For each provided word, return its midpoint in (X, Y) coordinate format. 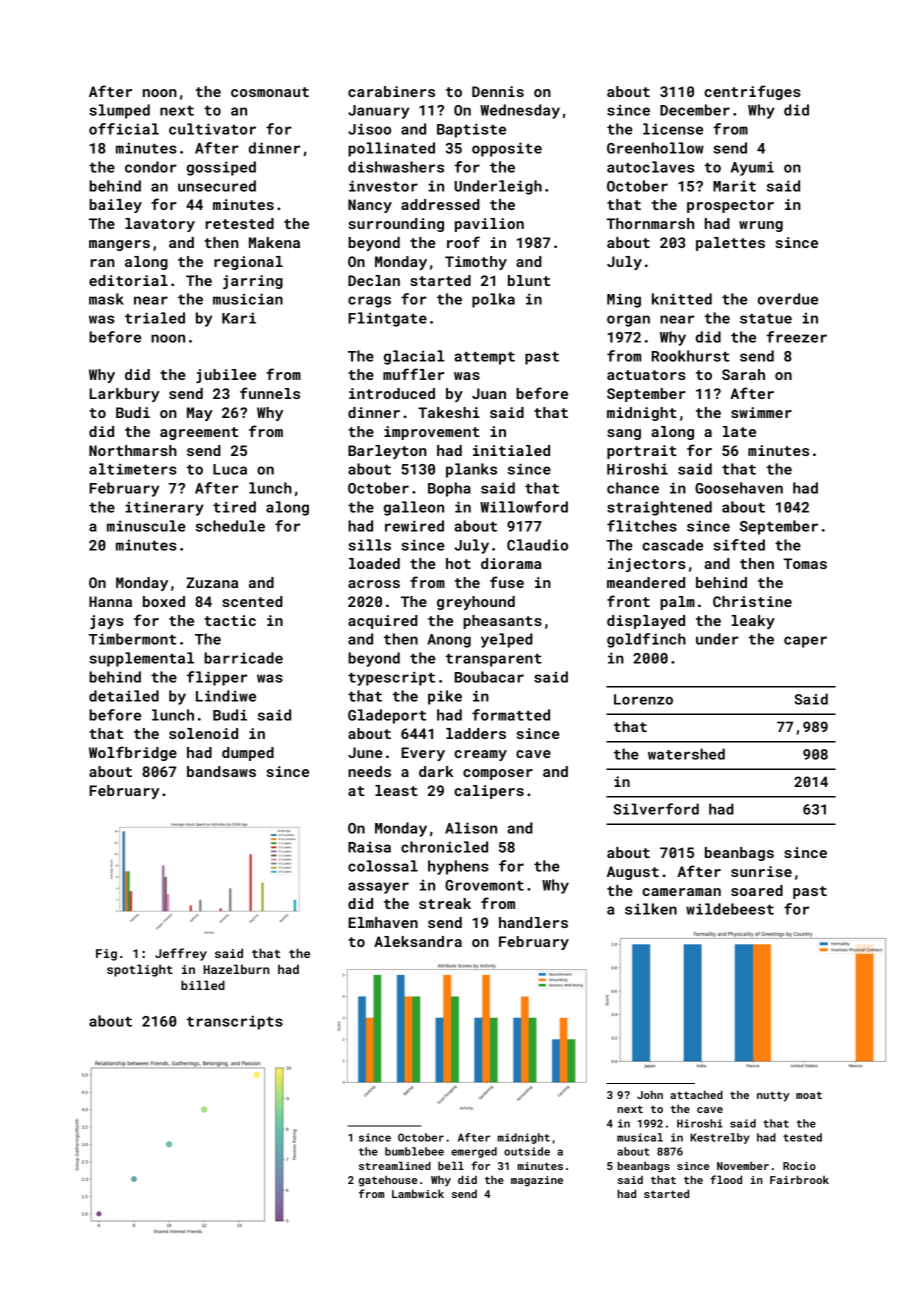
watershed (686, 754)
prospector (730, 206)
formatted (511, 715)
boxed (164, 601)
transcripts (235, 1022)
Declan (374, 280)
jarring (253, 282)
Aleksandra (418, 941)
